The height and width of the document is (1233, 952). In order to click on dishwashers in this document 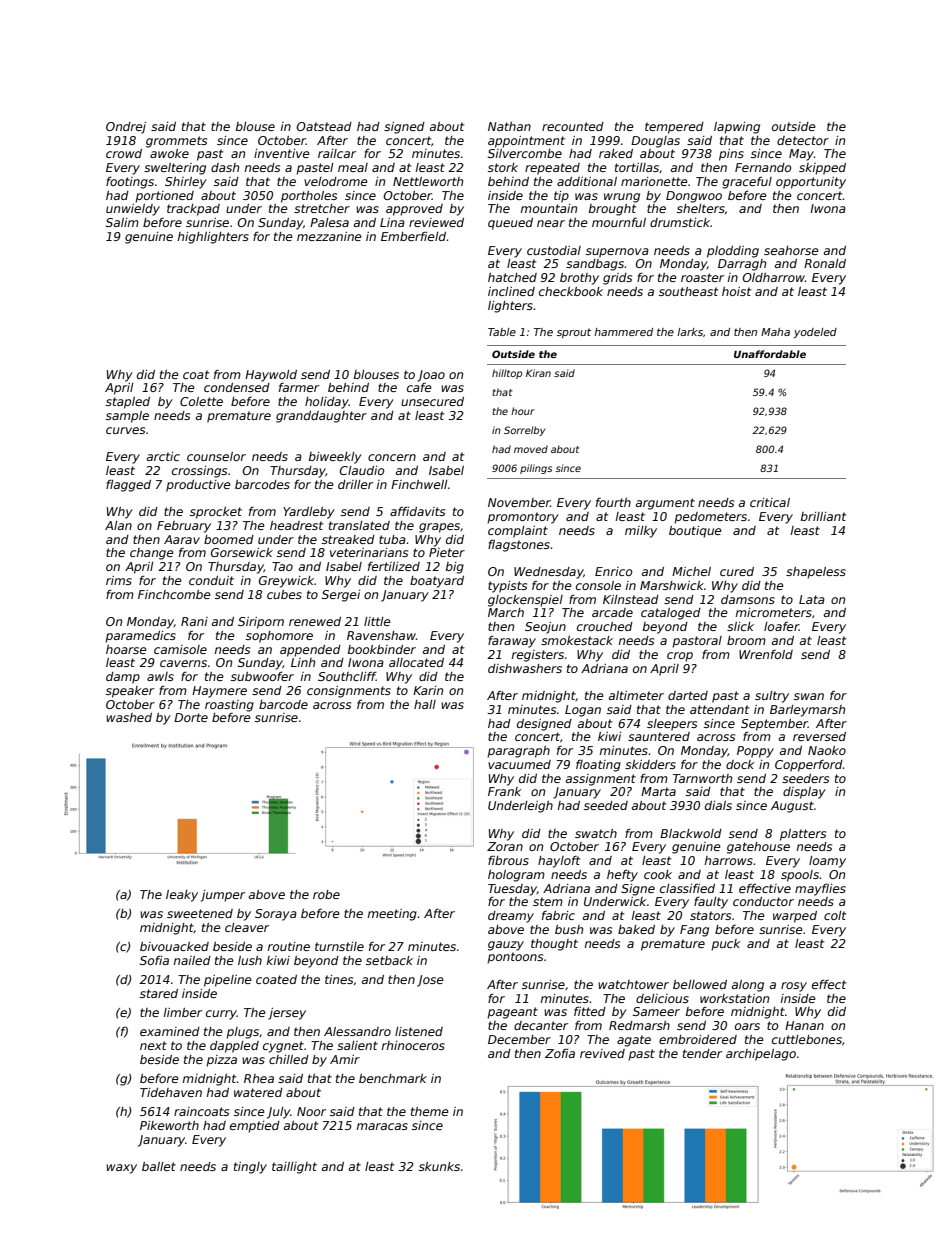, I will do `click(525, 668)`.
